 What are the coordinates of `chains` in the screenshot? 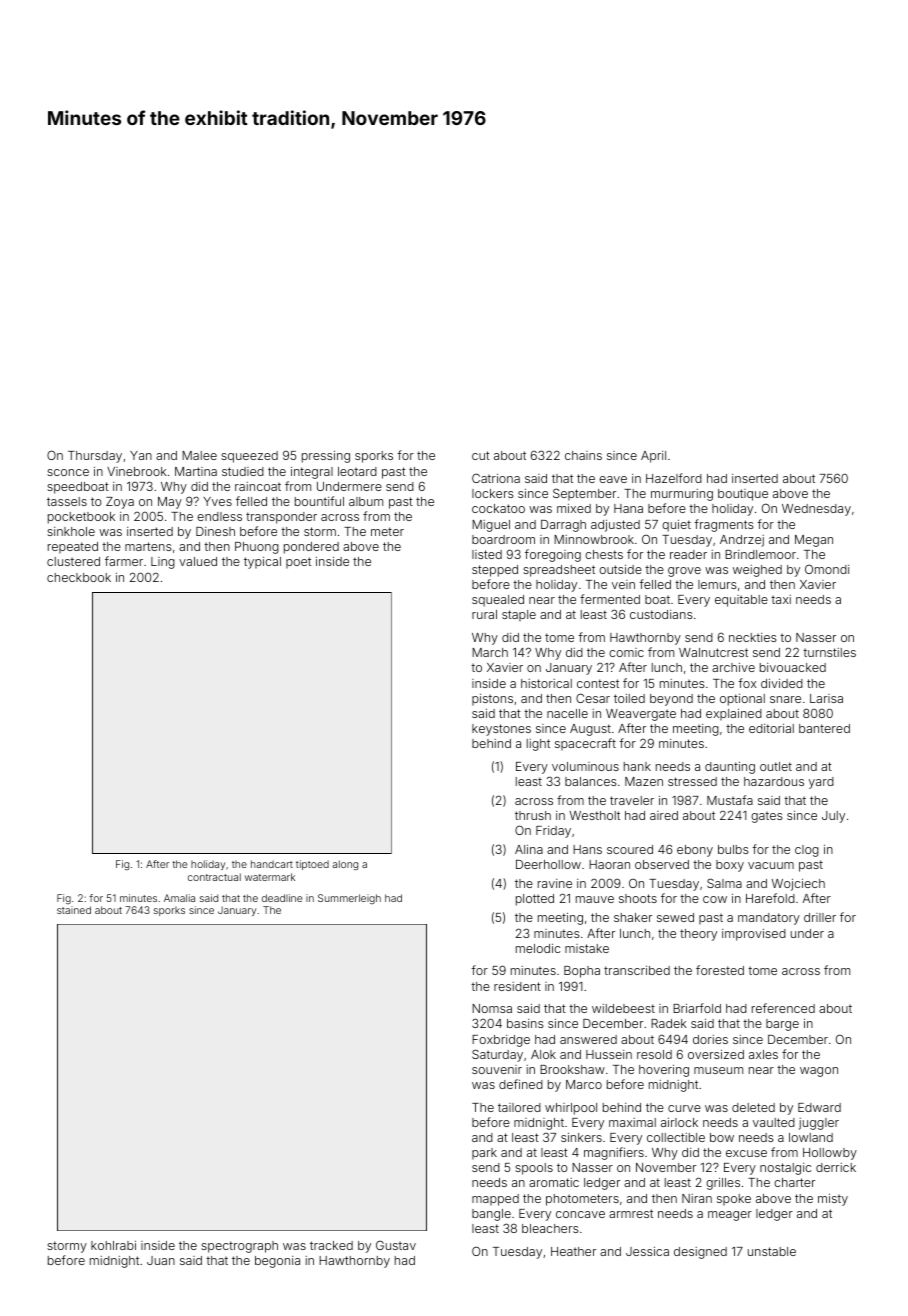 It's located at (583, 455).
